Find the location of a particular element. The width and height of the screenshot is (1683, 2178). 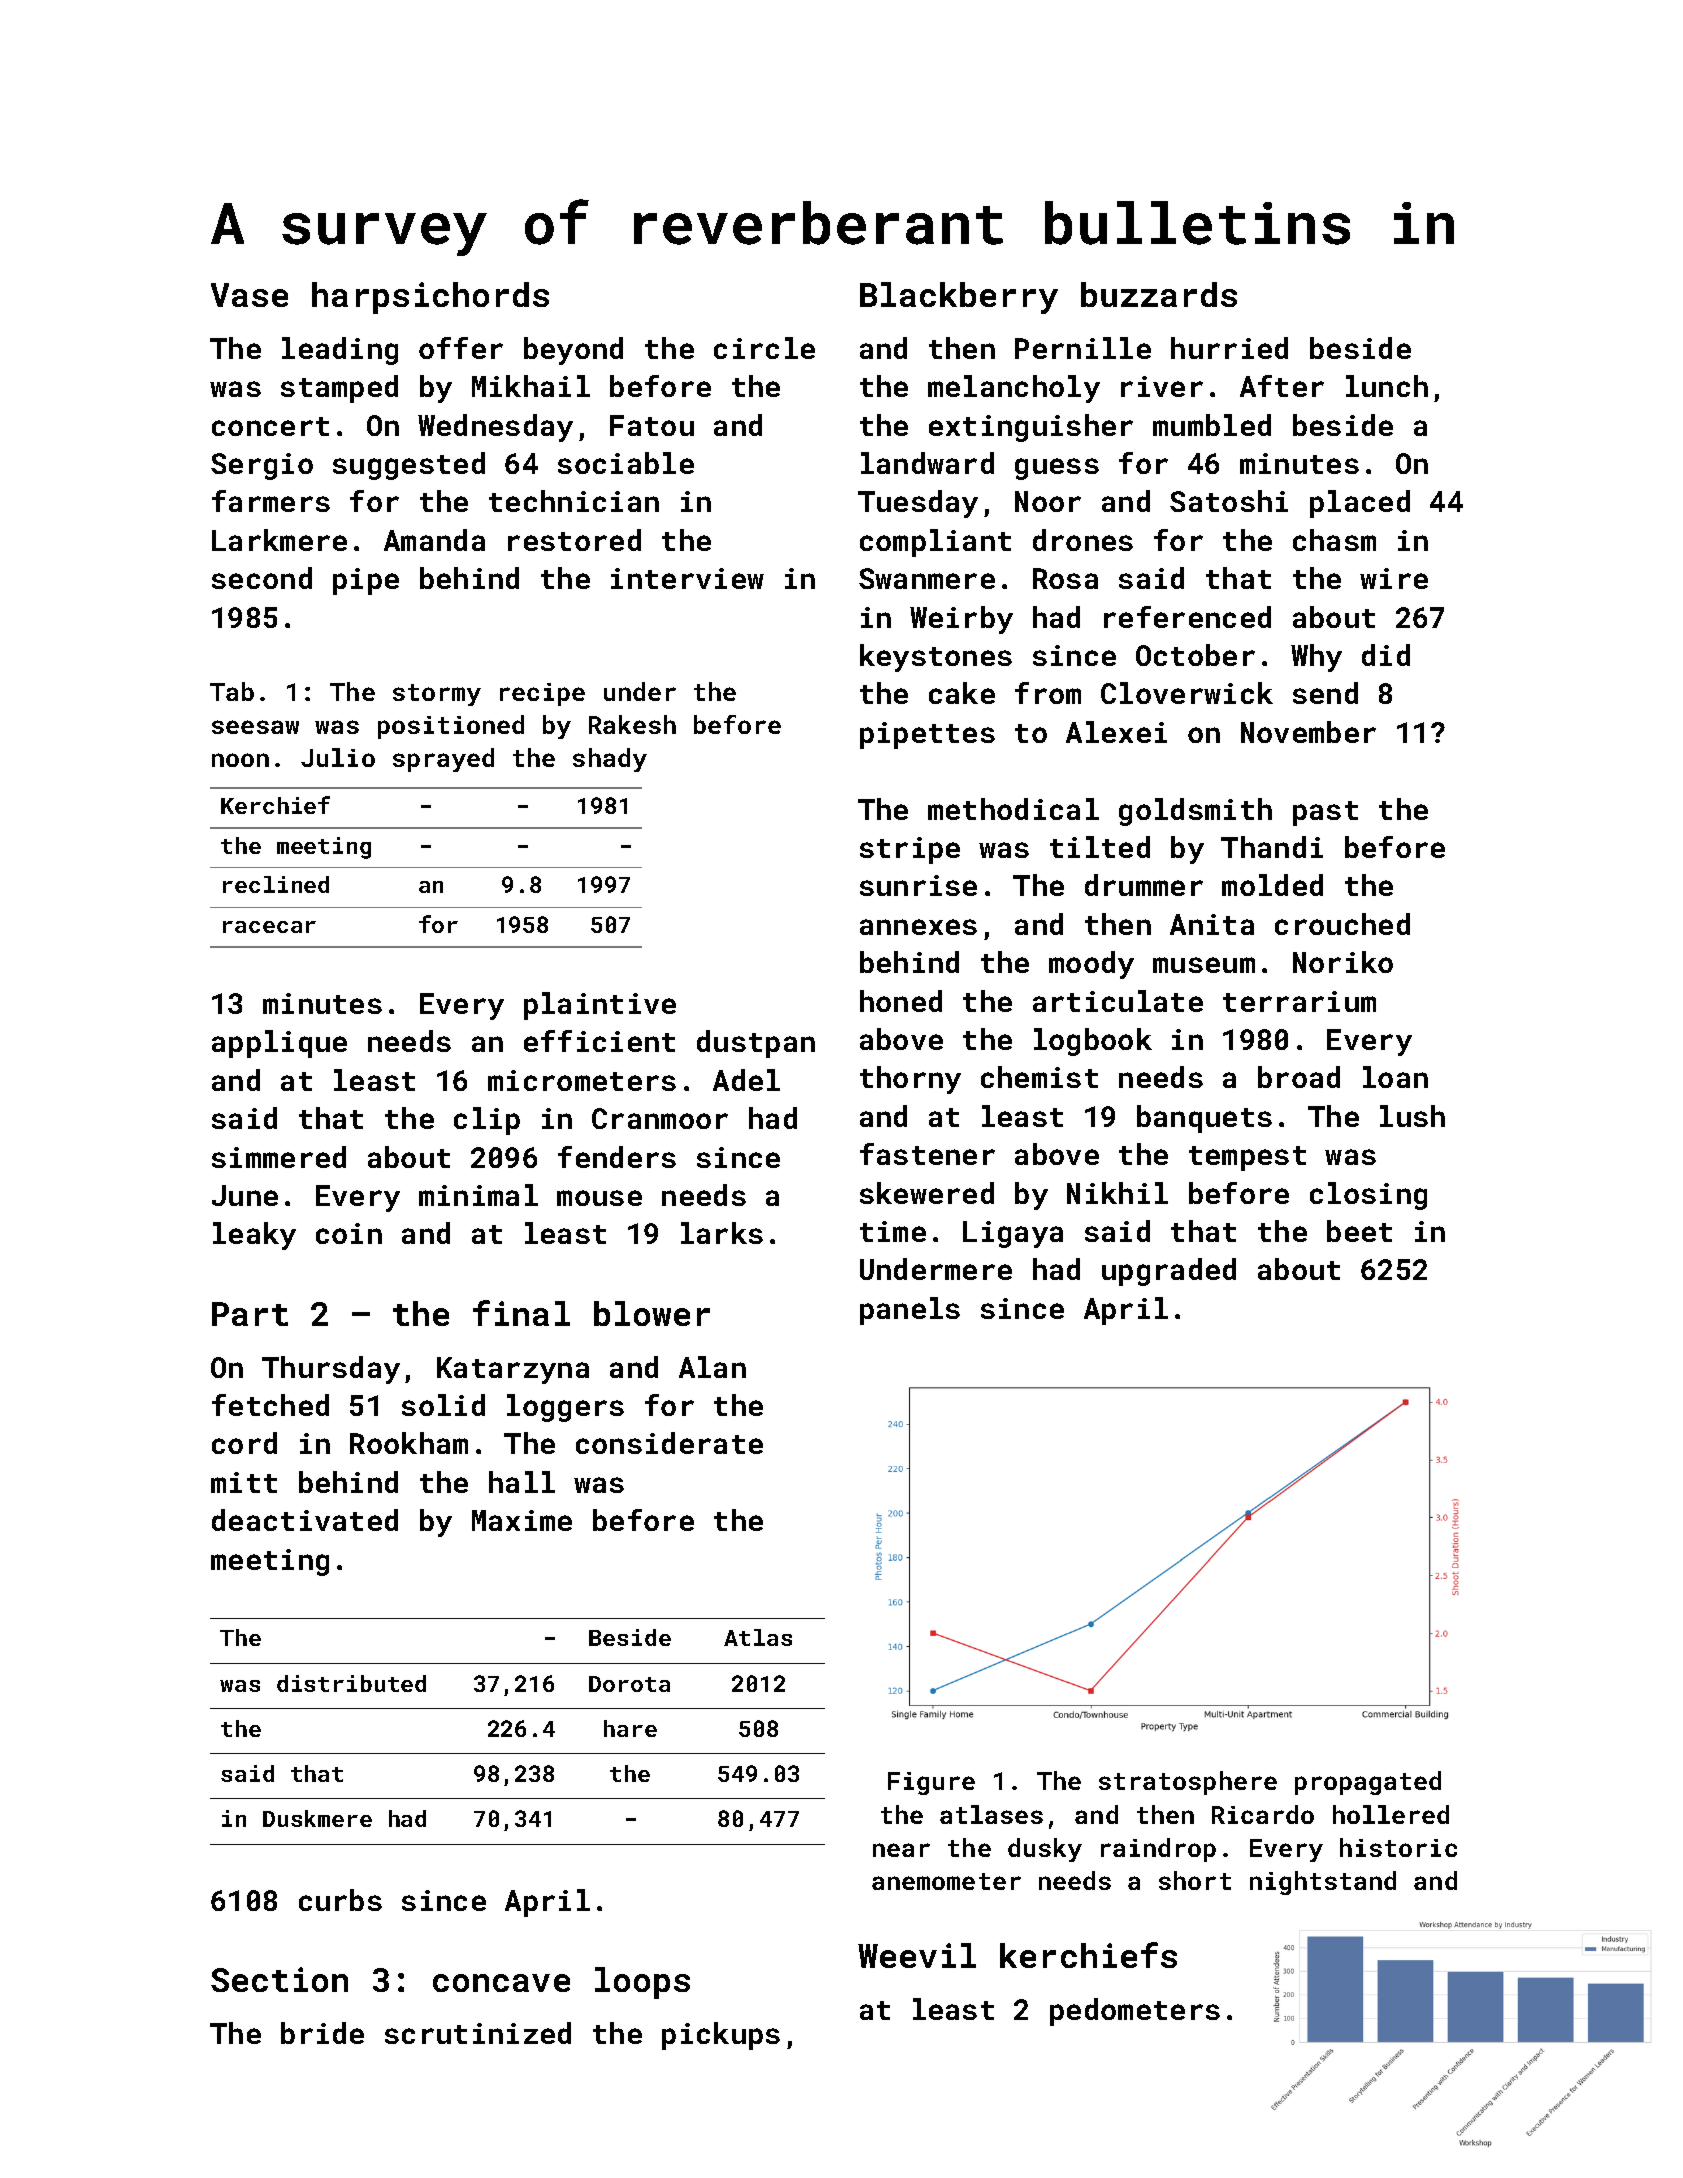

buzzards is located at coordinates (1159, 294).
